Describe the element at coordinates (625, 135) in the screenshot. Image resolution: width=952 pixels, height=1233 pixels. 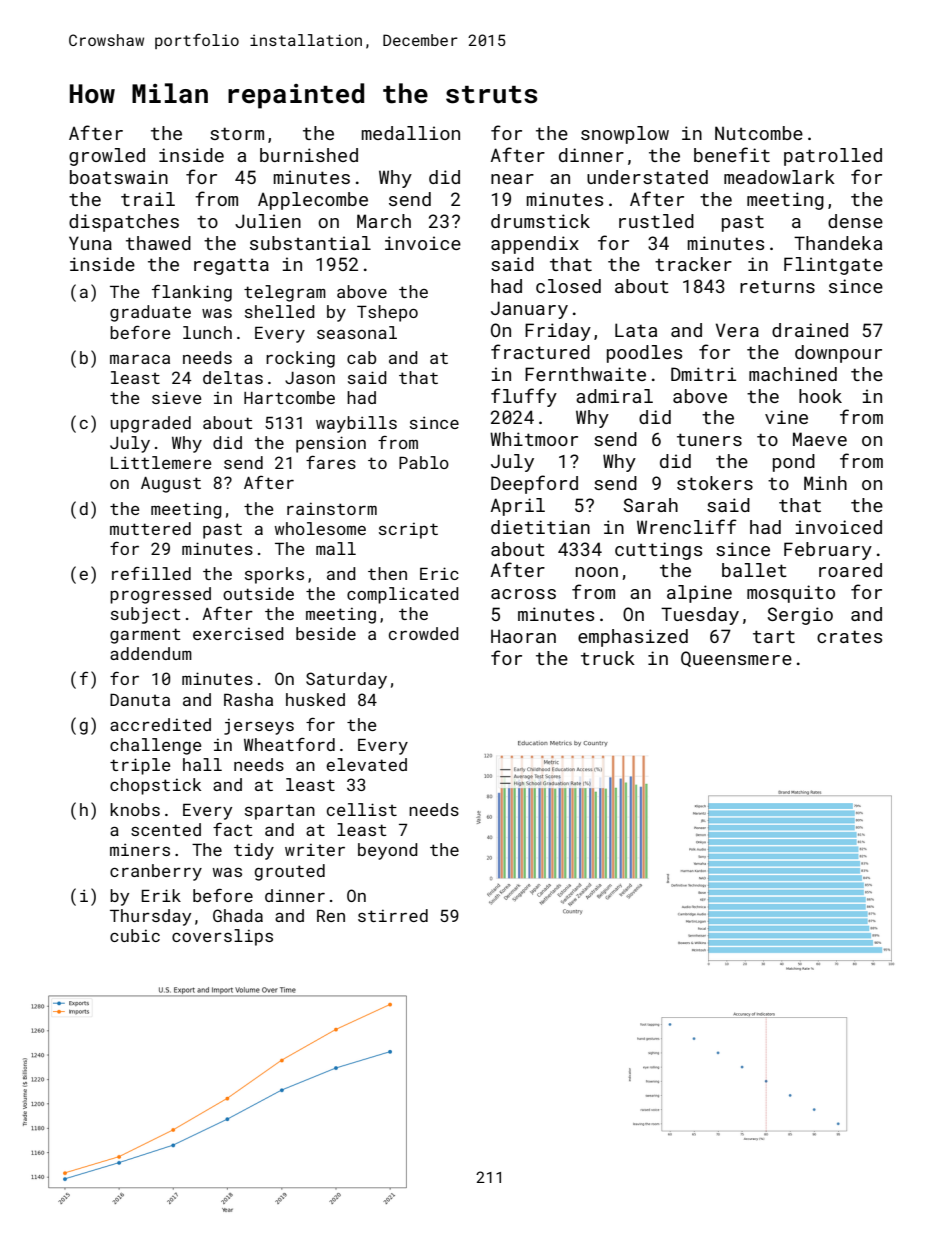
I see `snowplow` at that location.
